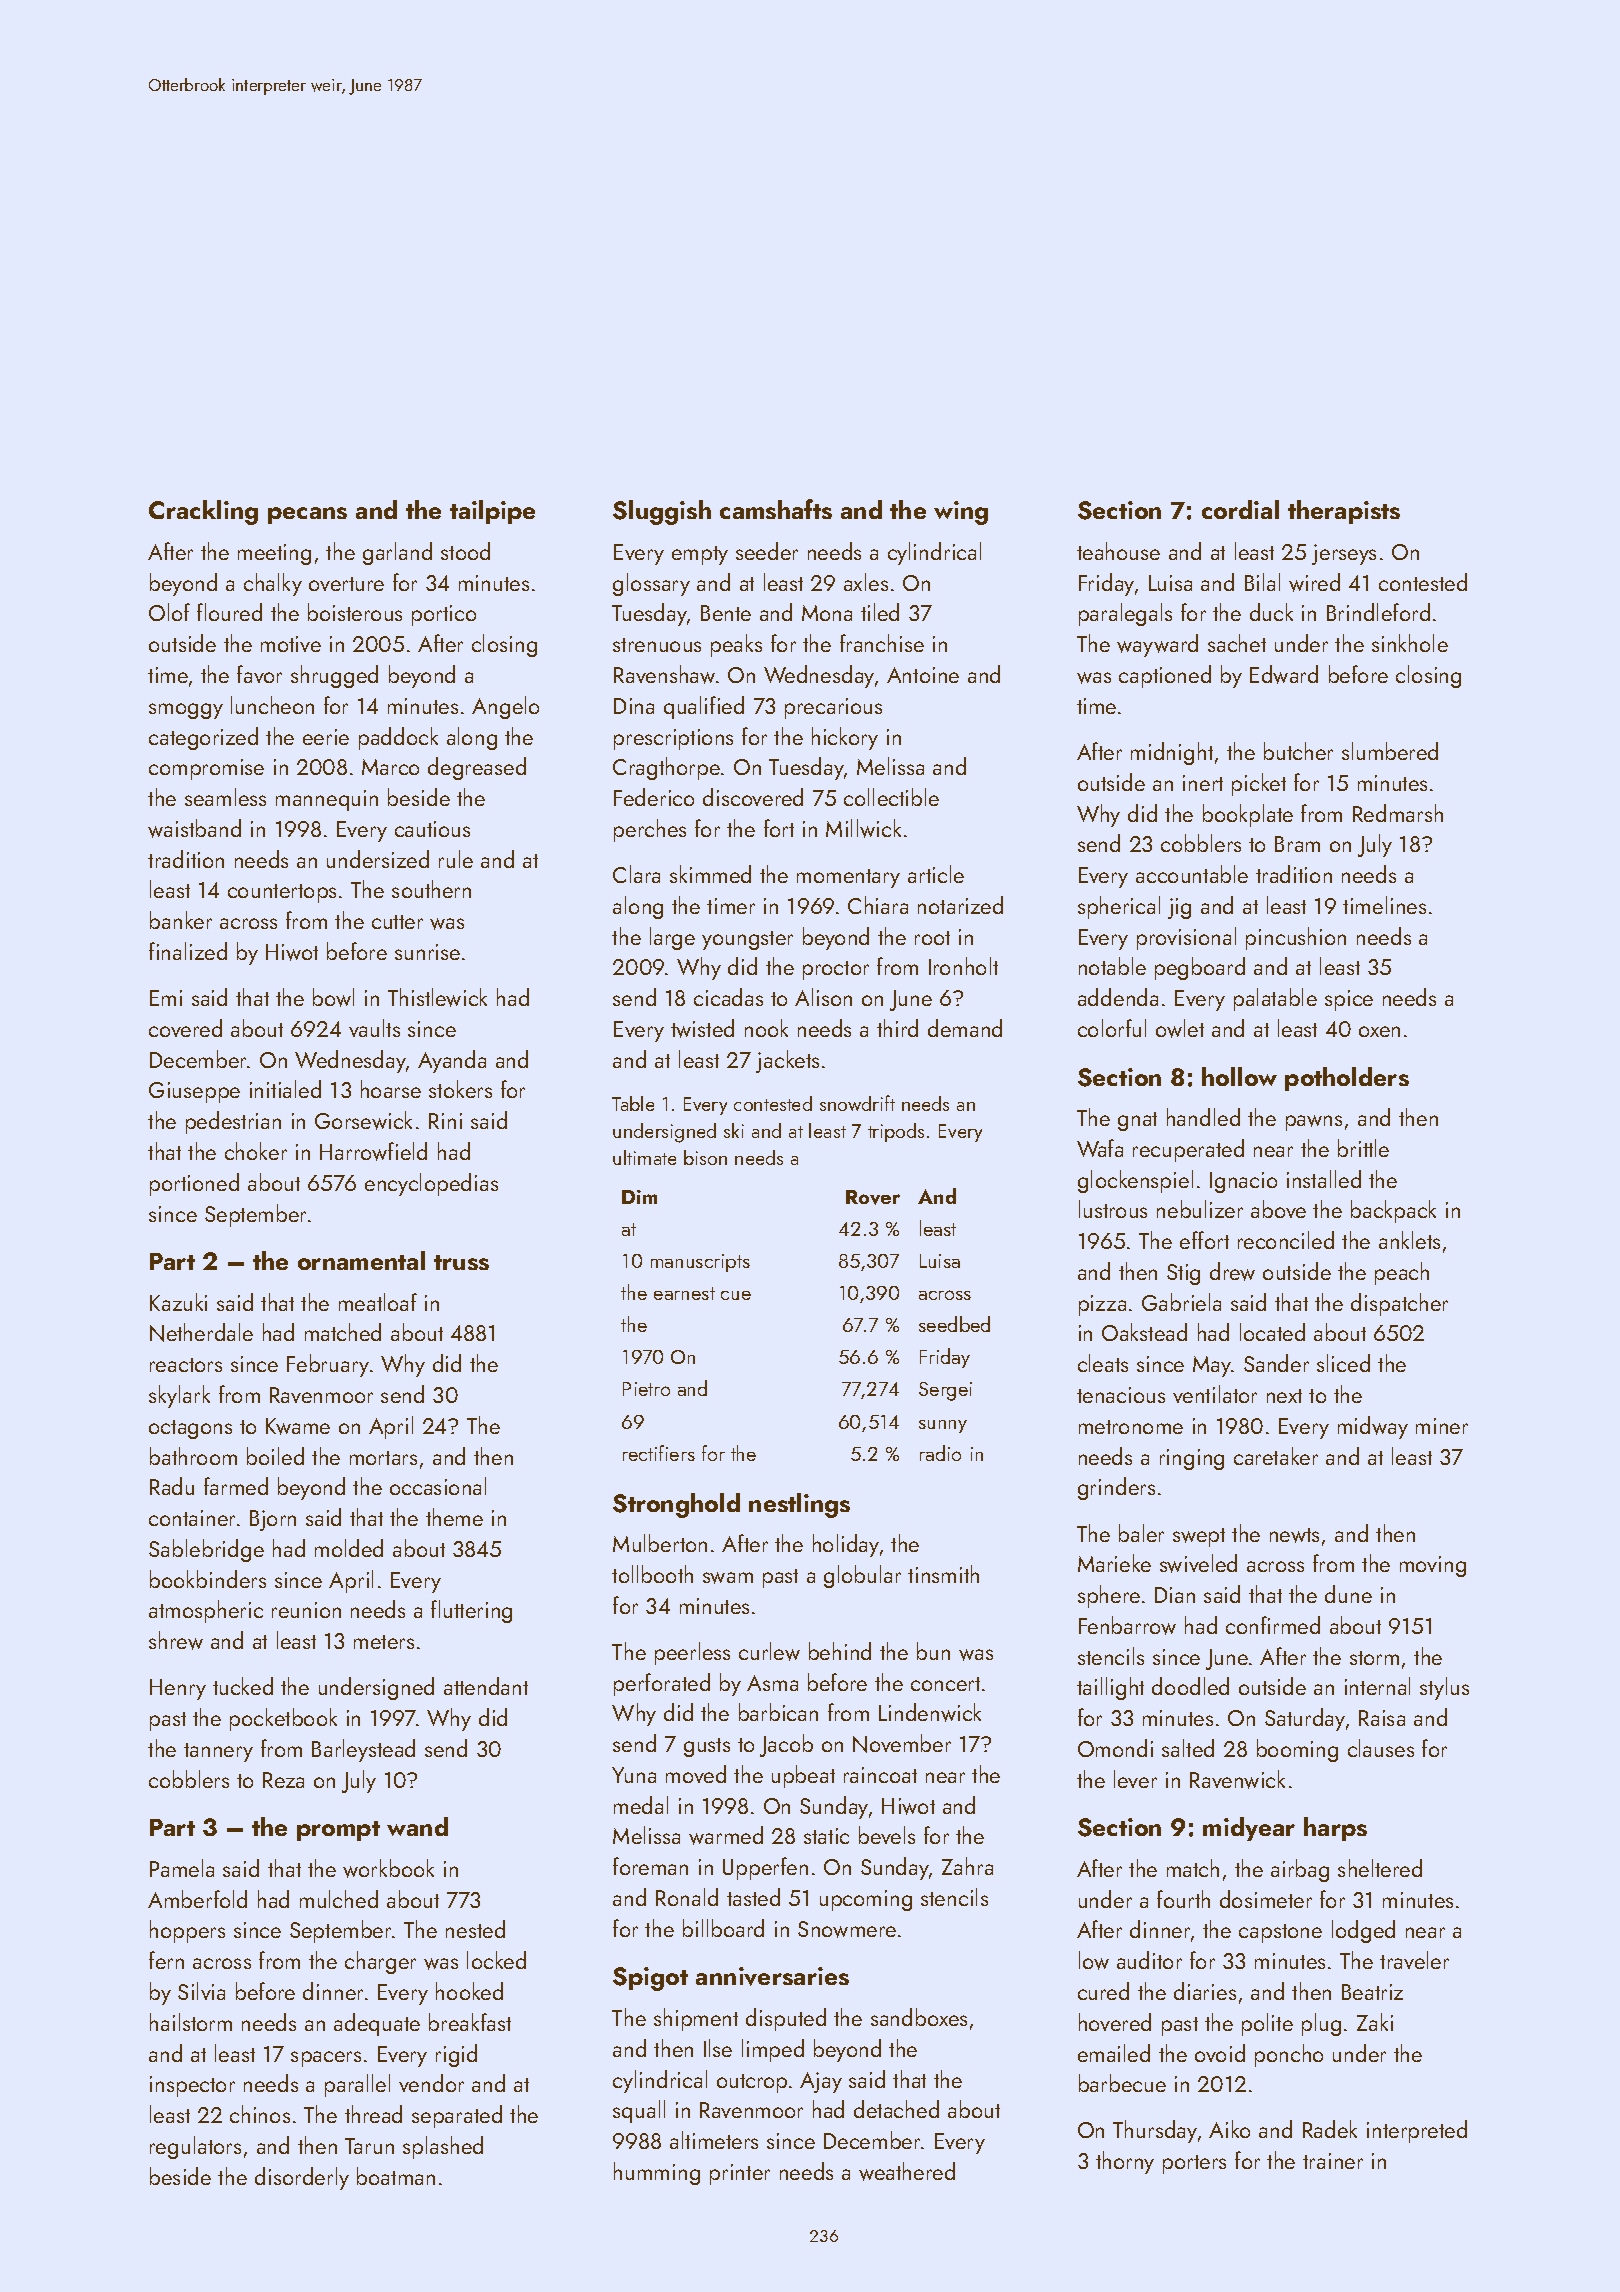 This document has height=2292, width=1620. What do you see at coordinates (1444, 1688) in the document?
I see `stylus` at bounding box center [1444, 1688].
